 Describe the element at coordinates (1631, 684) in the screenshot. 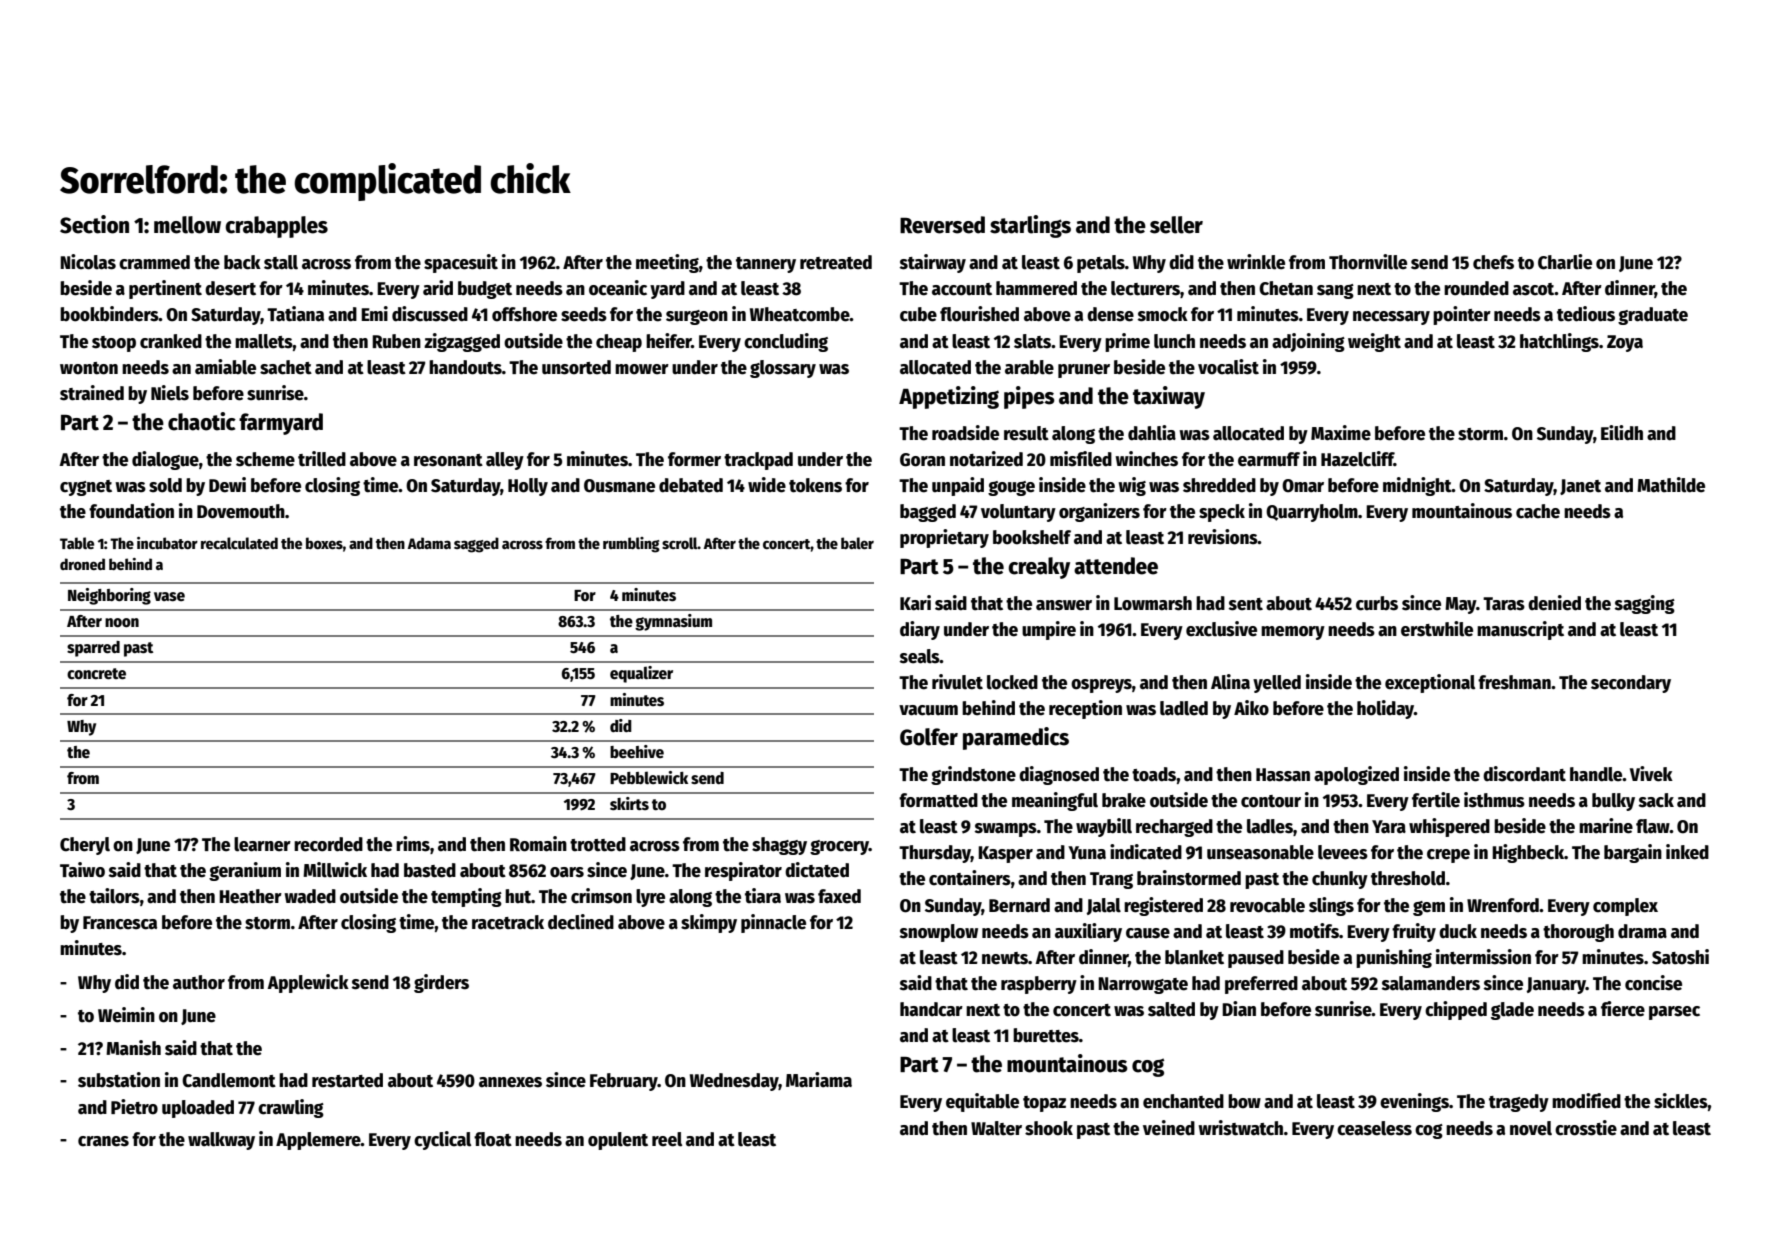

I see `secondary` at that location.
